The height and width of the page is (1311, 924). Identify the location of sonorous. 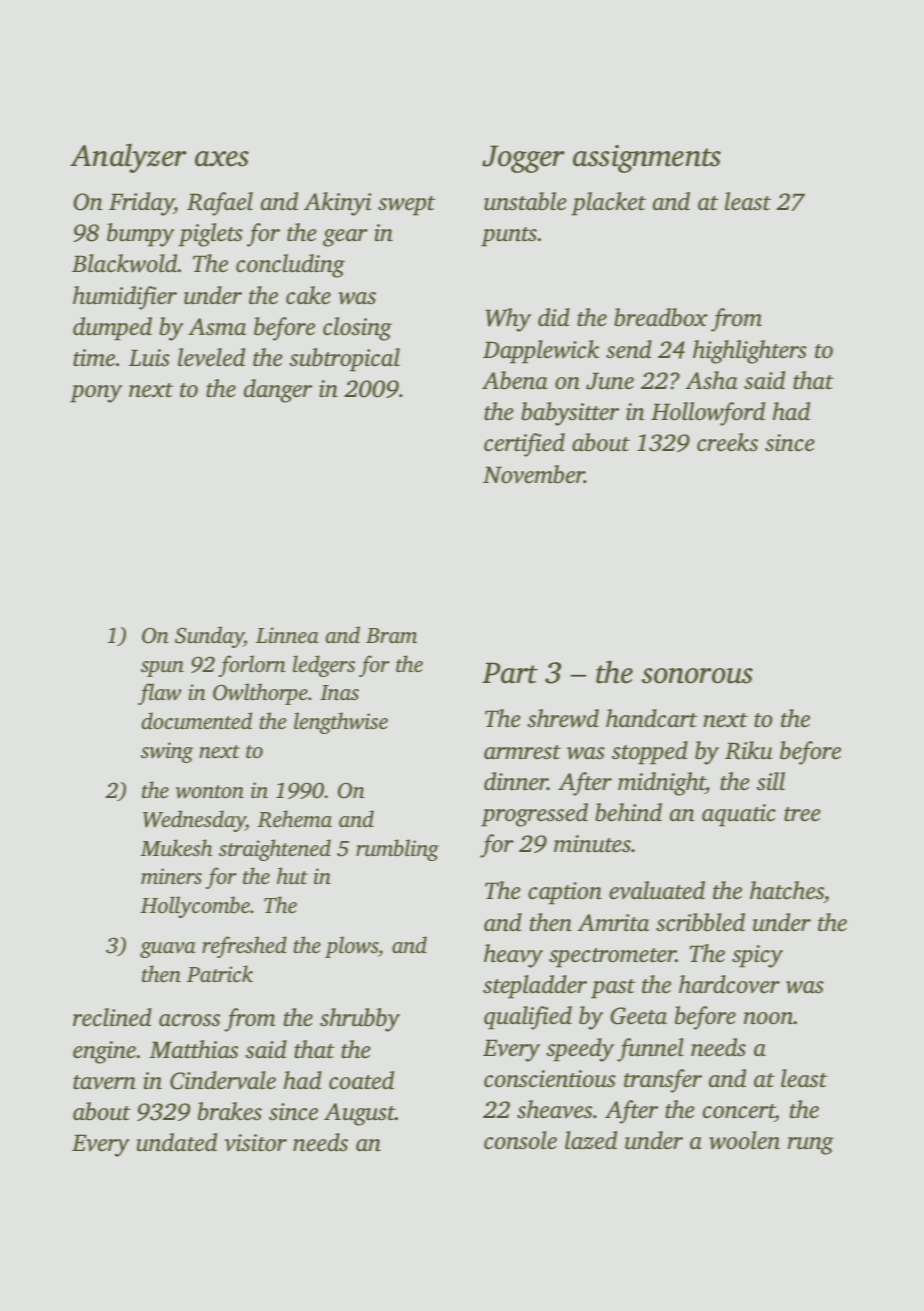
(697, 676).
